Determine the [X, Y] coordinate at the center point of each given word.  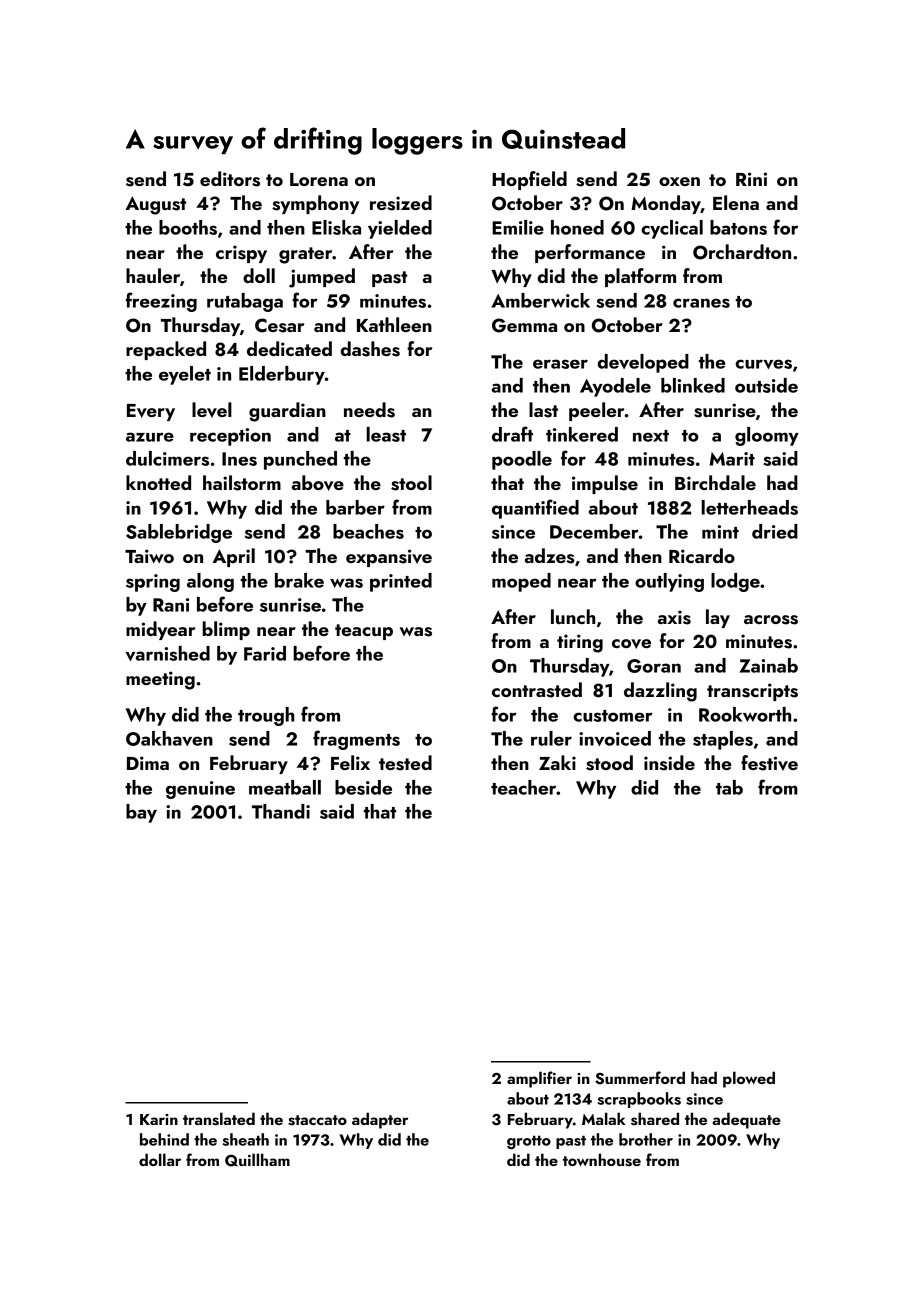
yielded [400, 229]
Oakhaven [169, 738]
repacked [166, 350]
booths [188, 227]
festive [769, 763]
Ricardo [702, 555]
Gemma [524, 325]
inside [669, 763]
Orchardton [742, 252]
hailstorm [242, 483]
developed [643, 363]
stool [411, 483]
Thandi [281, 811]
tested [405, 763]
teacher [524, 787]
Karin [159, 1119]
